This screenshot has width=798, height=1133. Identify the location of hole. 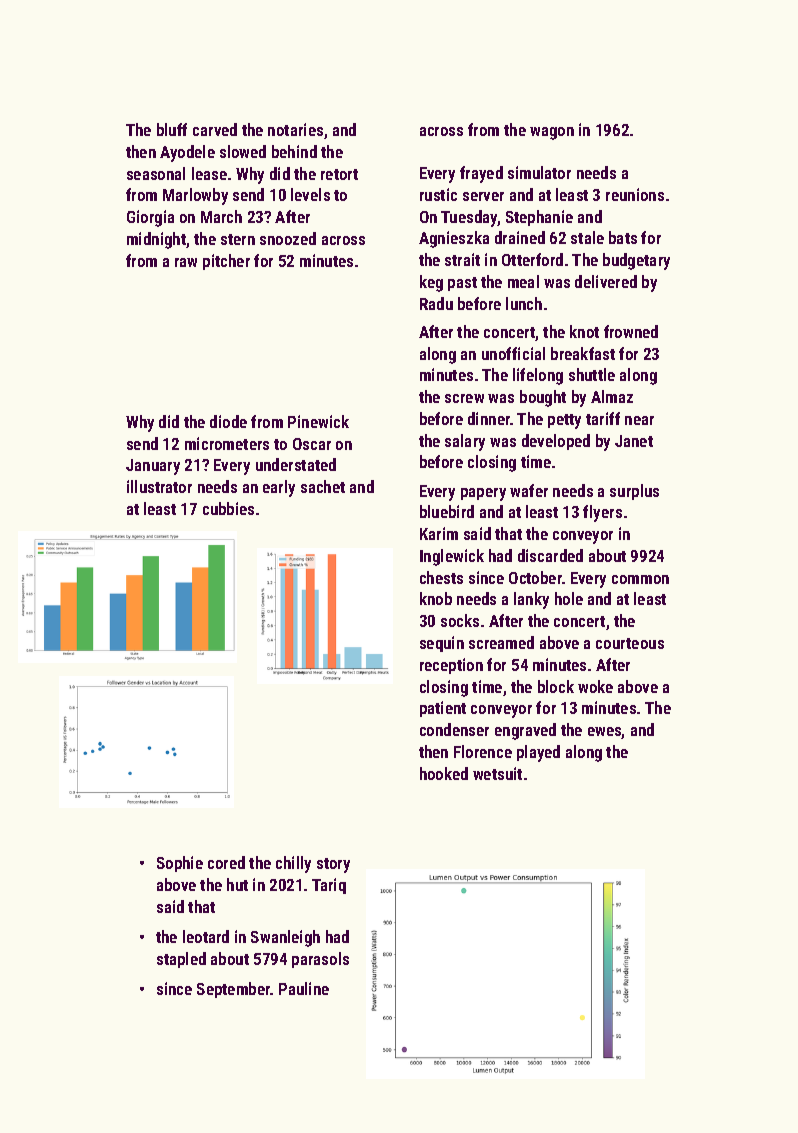
(569, 598).
